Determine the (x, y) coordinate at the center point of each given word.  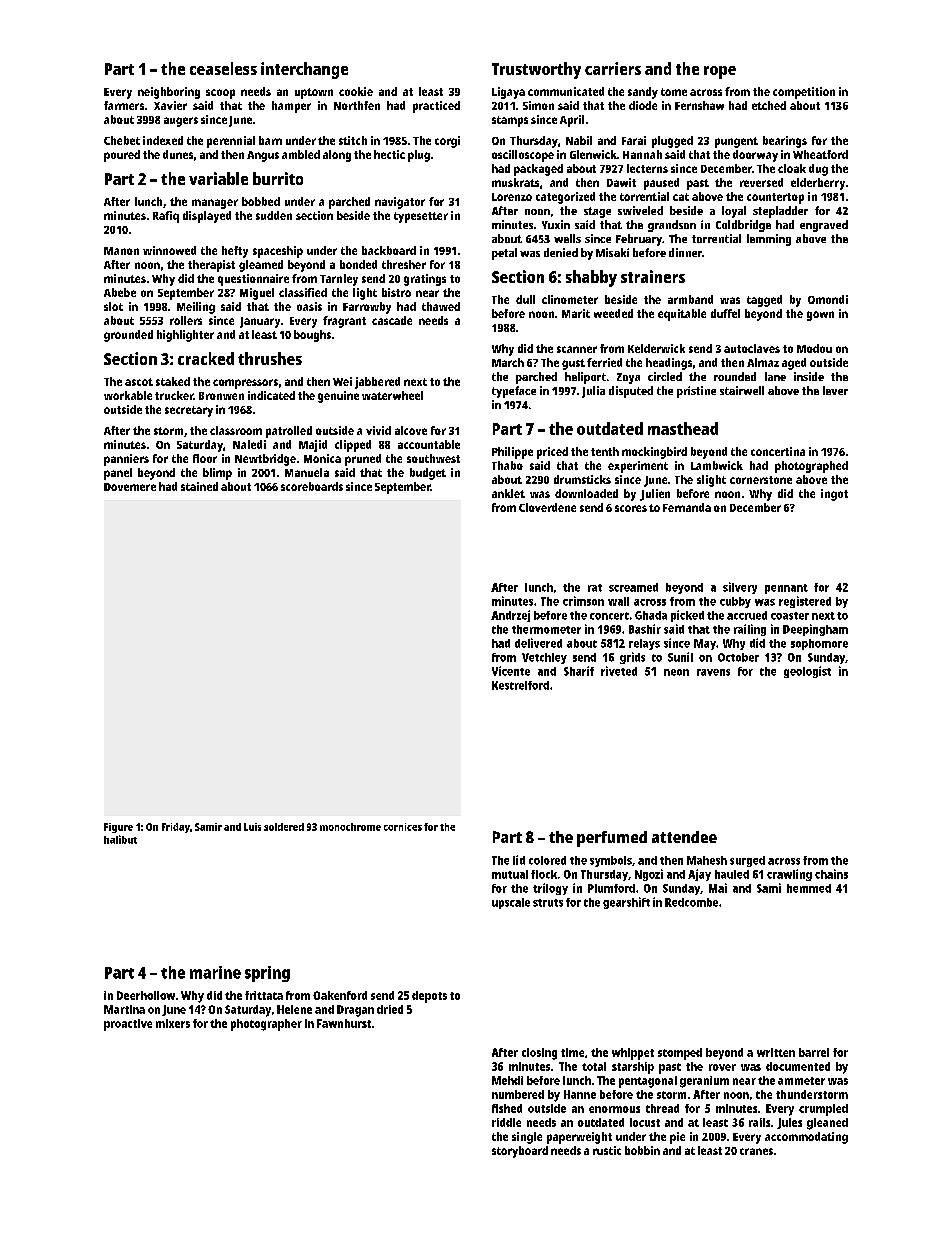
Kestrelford (520, 685)
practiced (436, 107)
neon (676, 672)
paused (661, 184)
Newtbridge (265, 460)
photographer (266, 1025)
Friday (176, 828)
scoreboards (312, 486)
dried (390, 1009)
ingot (834, 495)
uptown (314, 93)
